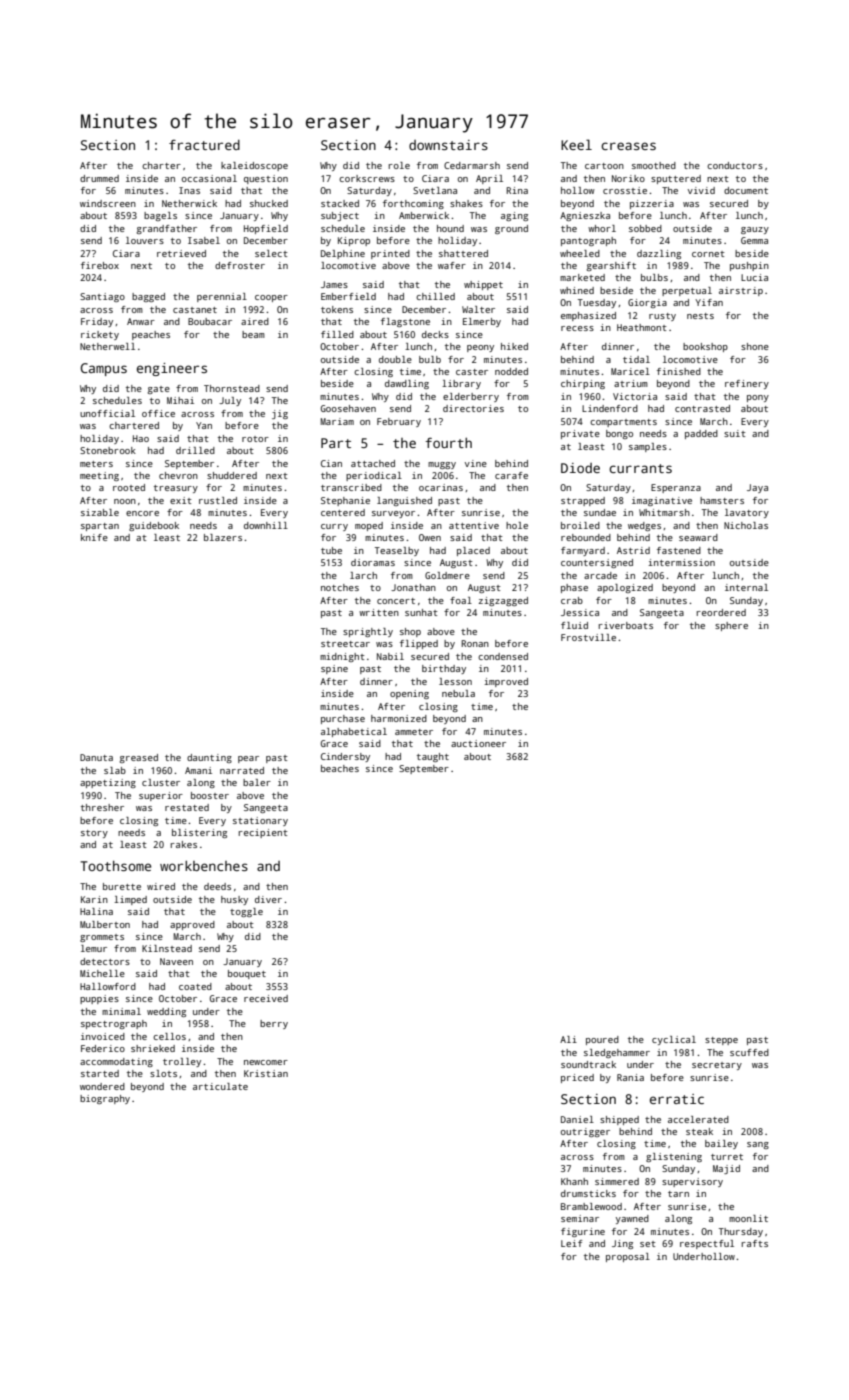 This screenshot has width=849, height=1400. I want to click on downstairs, so click(448, 145).
